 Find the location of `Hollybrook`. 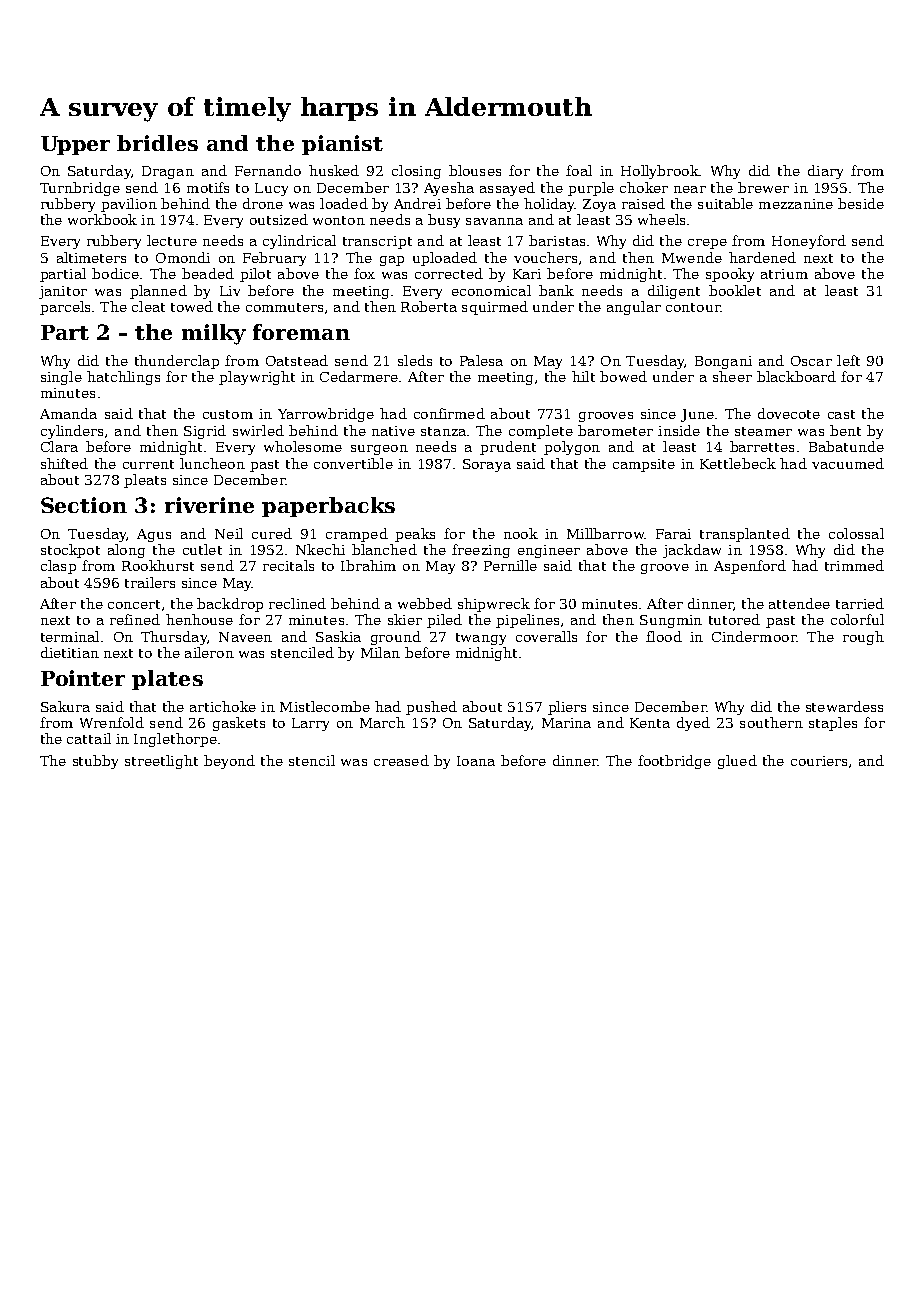

Hollybrook is located at coordinates (660, 172).
